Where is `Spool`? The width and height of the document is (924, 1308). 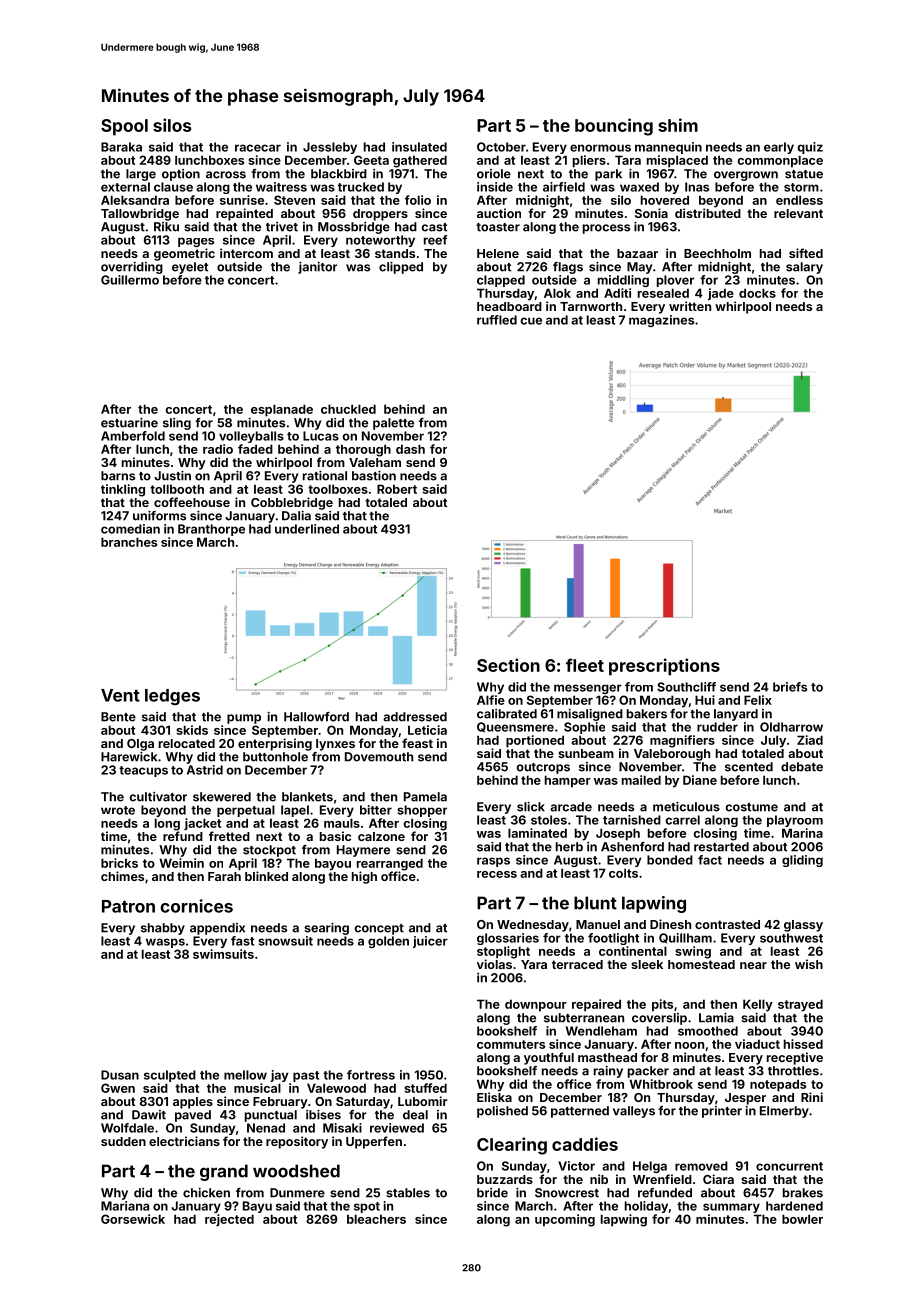 Spool is located at coordinates (124, 127).
